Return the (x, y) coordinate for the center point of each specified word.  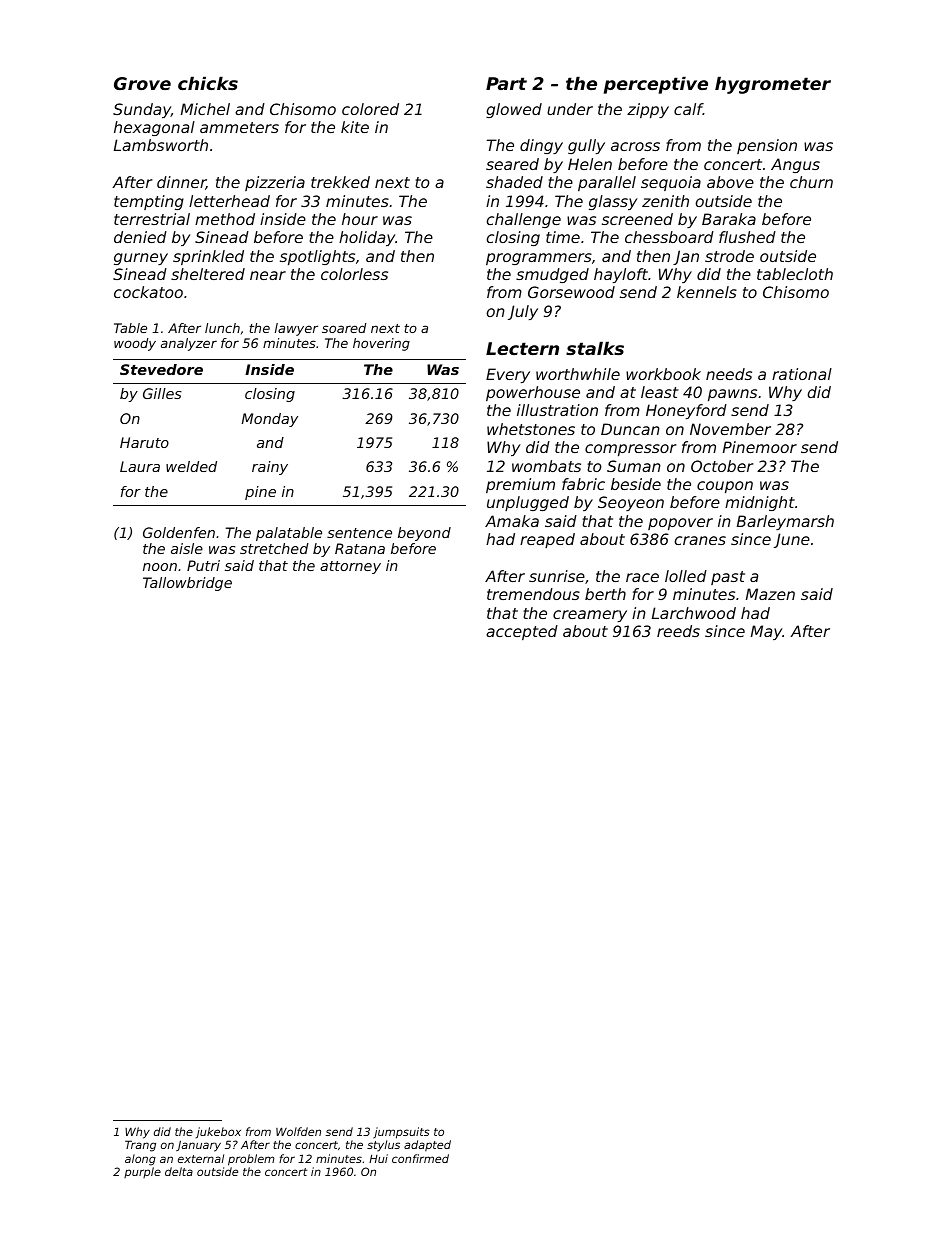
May (767, 632)
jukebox (218, 1133)
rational (802, 374)
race (642, 577)
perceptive (656, 85)
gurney (141, 259)
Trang (140, 1146)
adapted (427, 1146)
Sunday (142, 110)
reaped (547, 540)
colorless (354, 274)
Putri (203, 565)
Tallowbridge (187, 584)
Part (506, 83)
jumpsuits (401, 1133)
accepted (522, 632)
